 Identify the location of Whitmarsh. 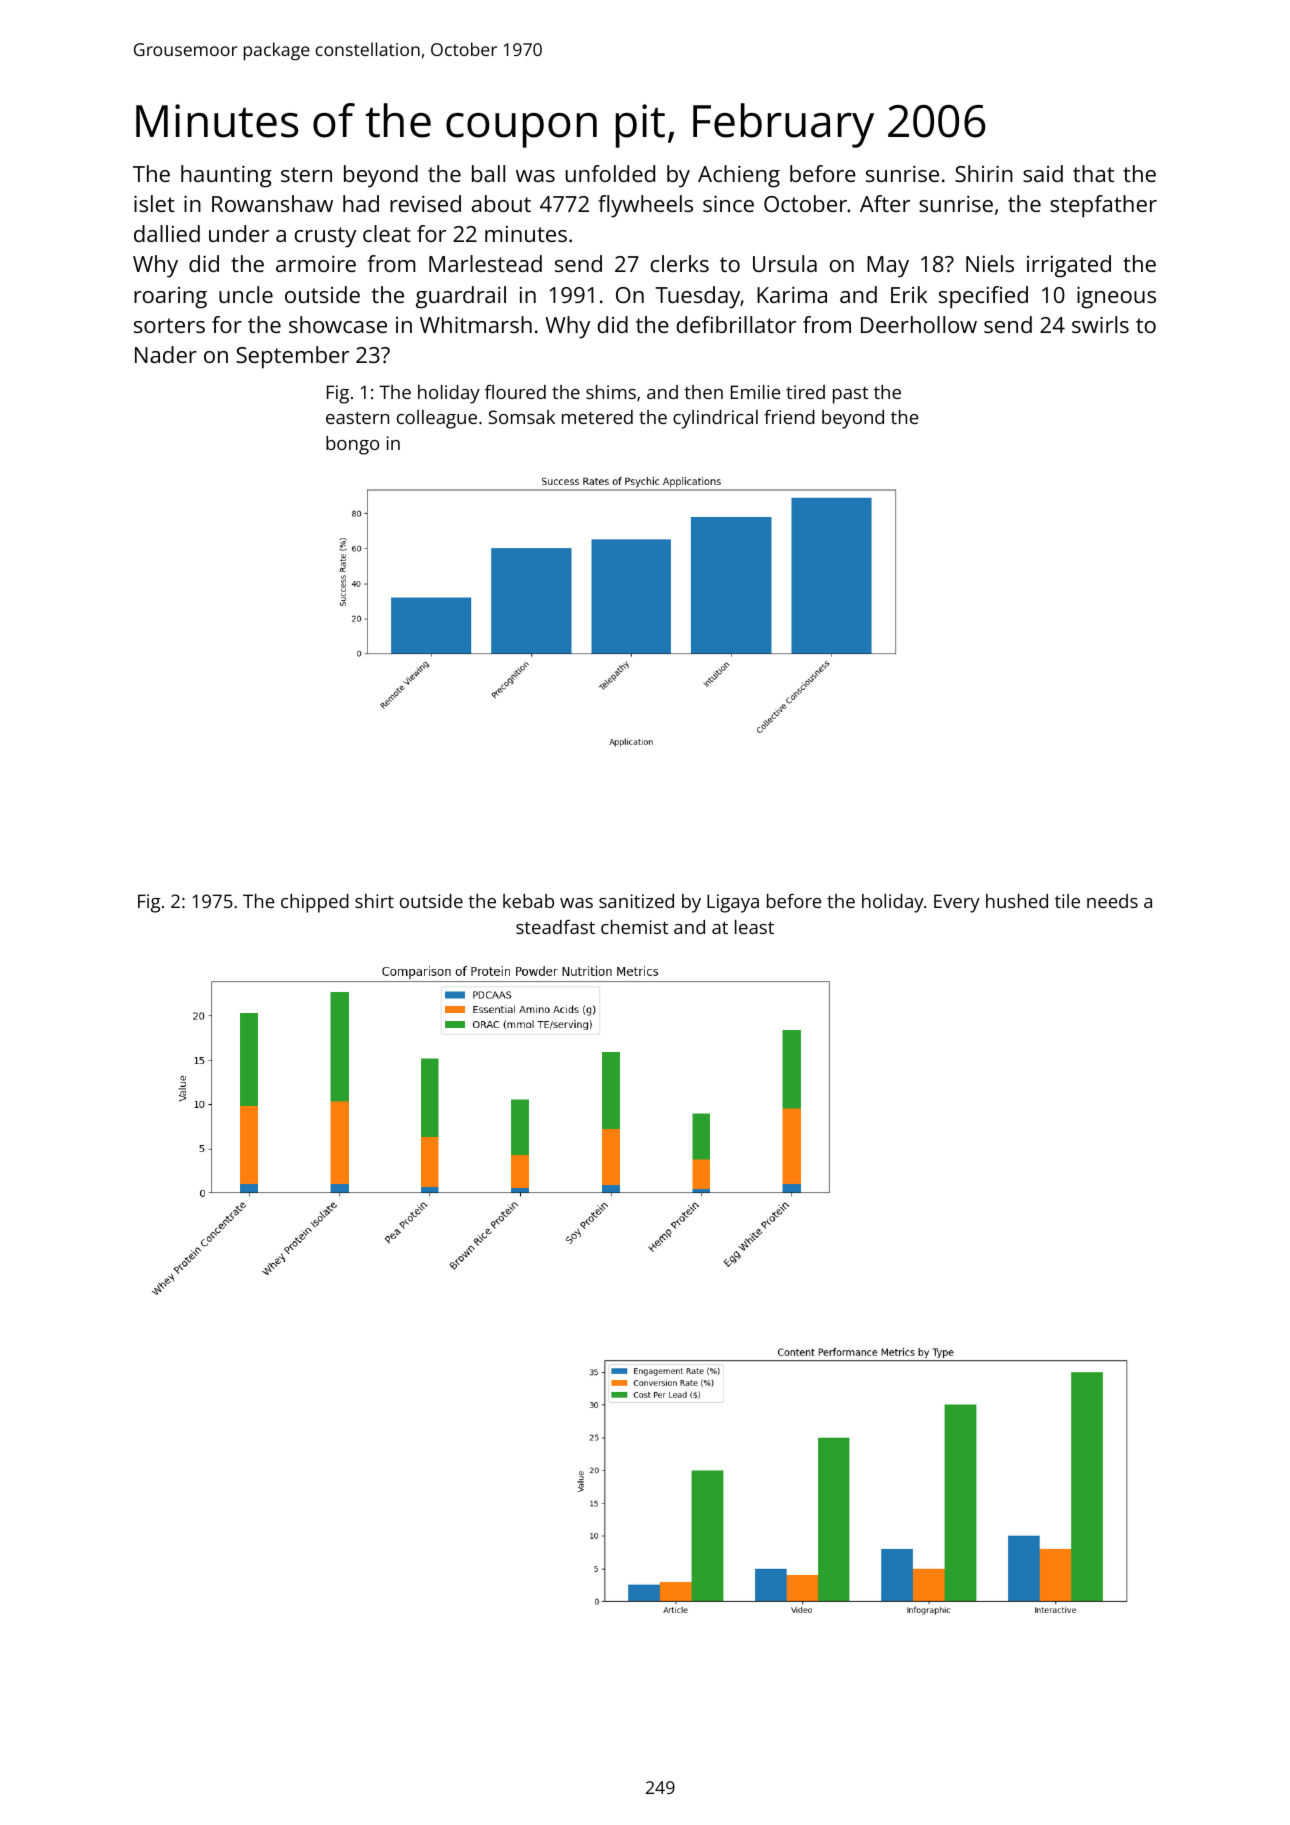
(476, 324).
